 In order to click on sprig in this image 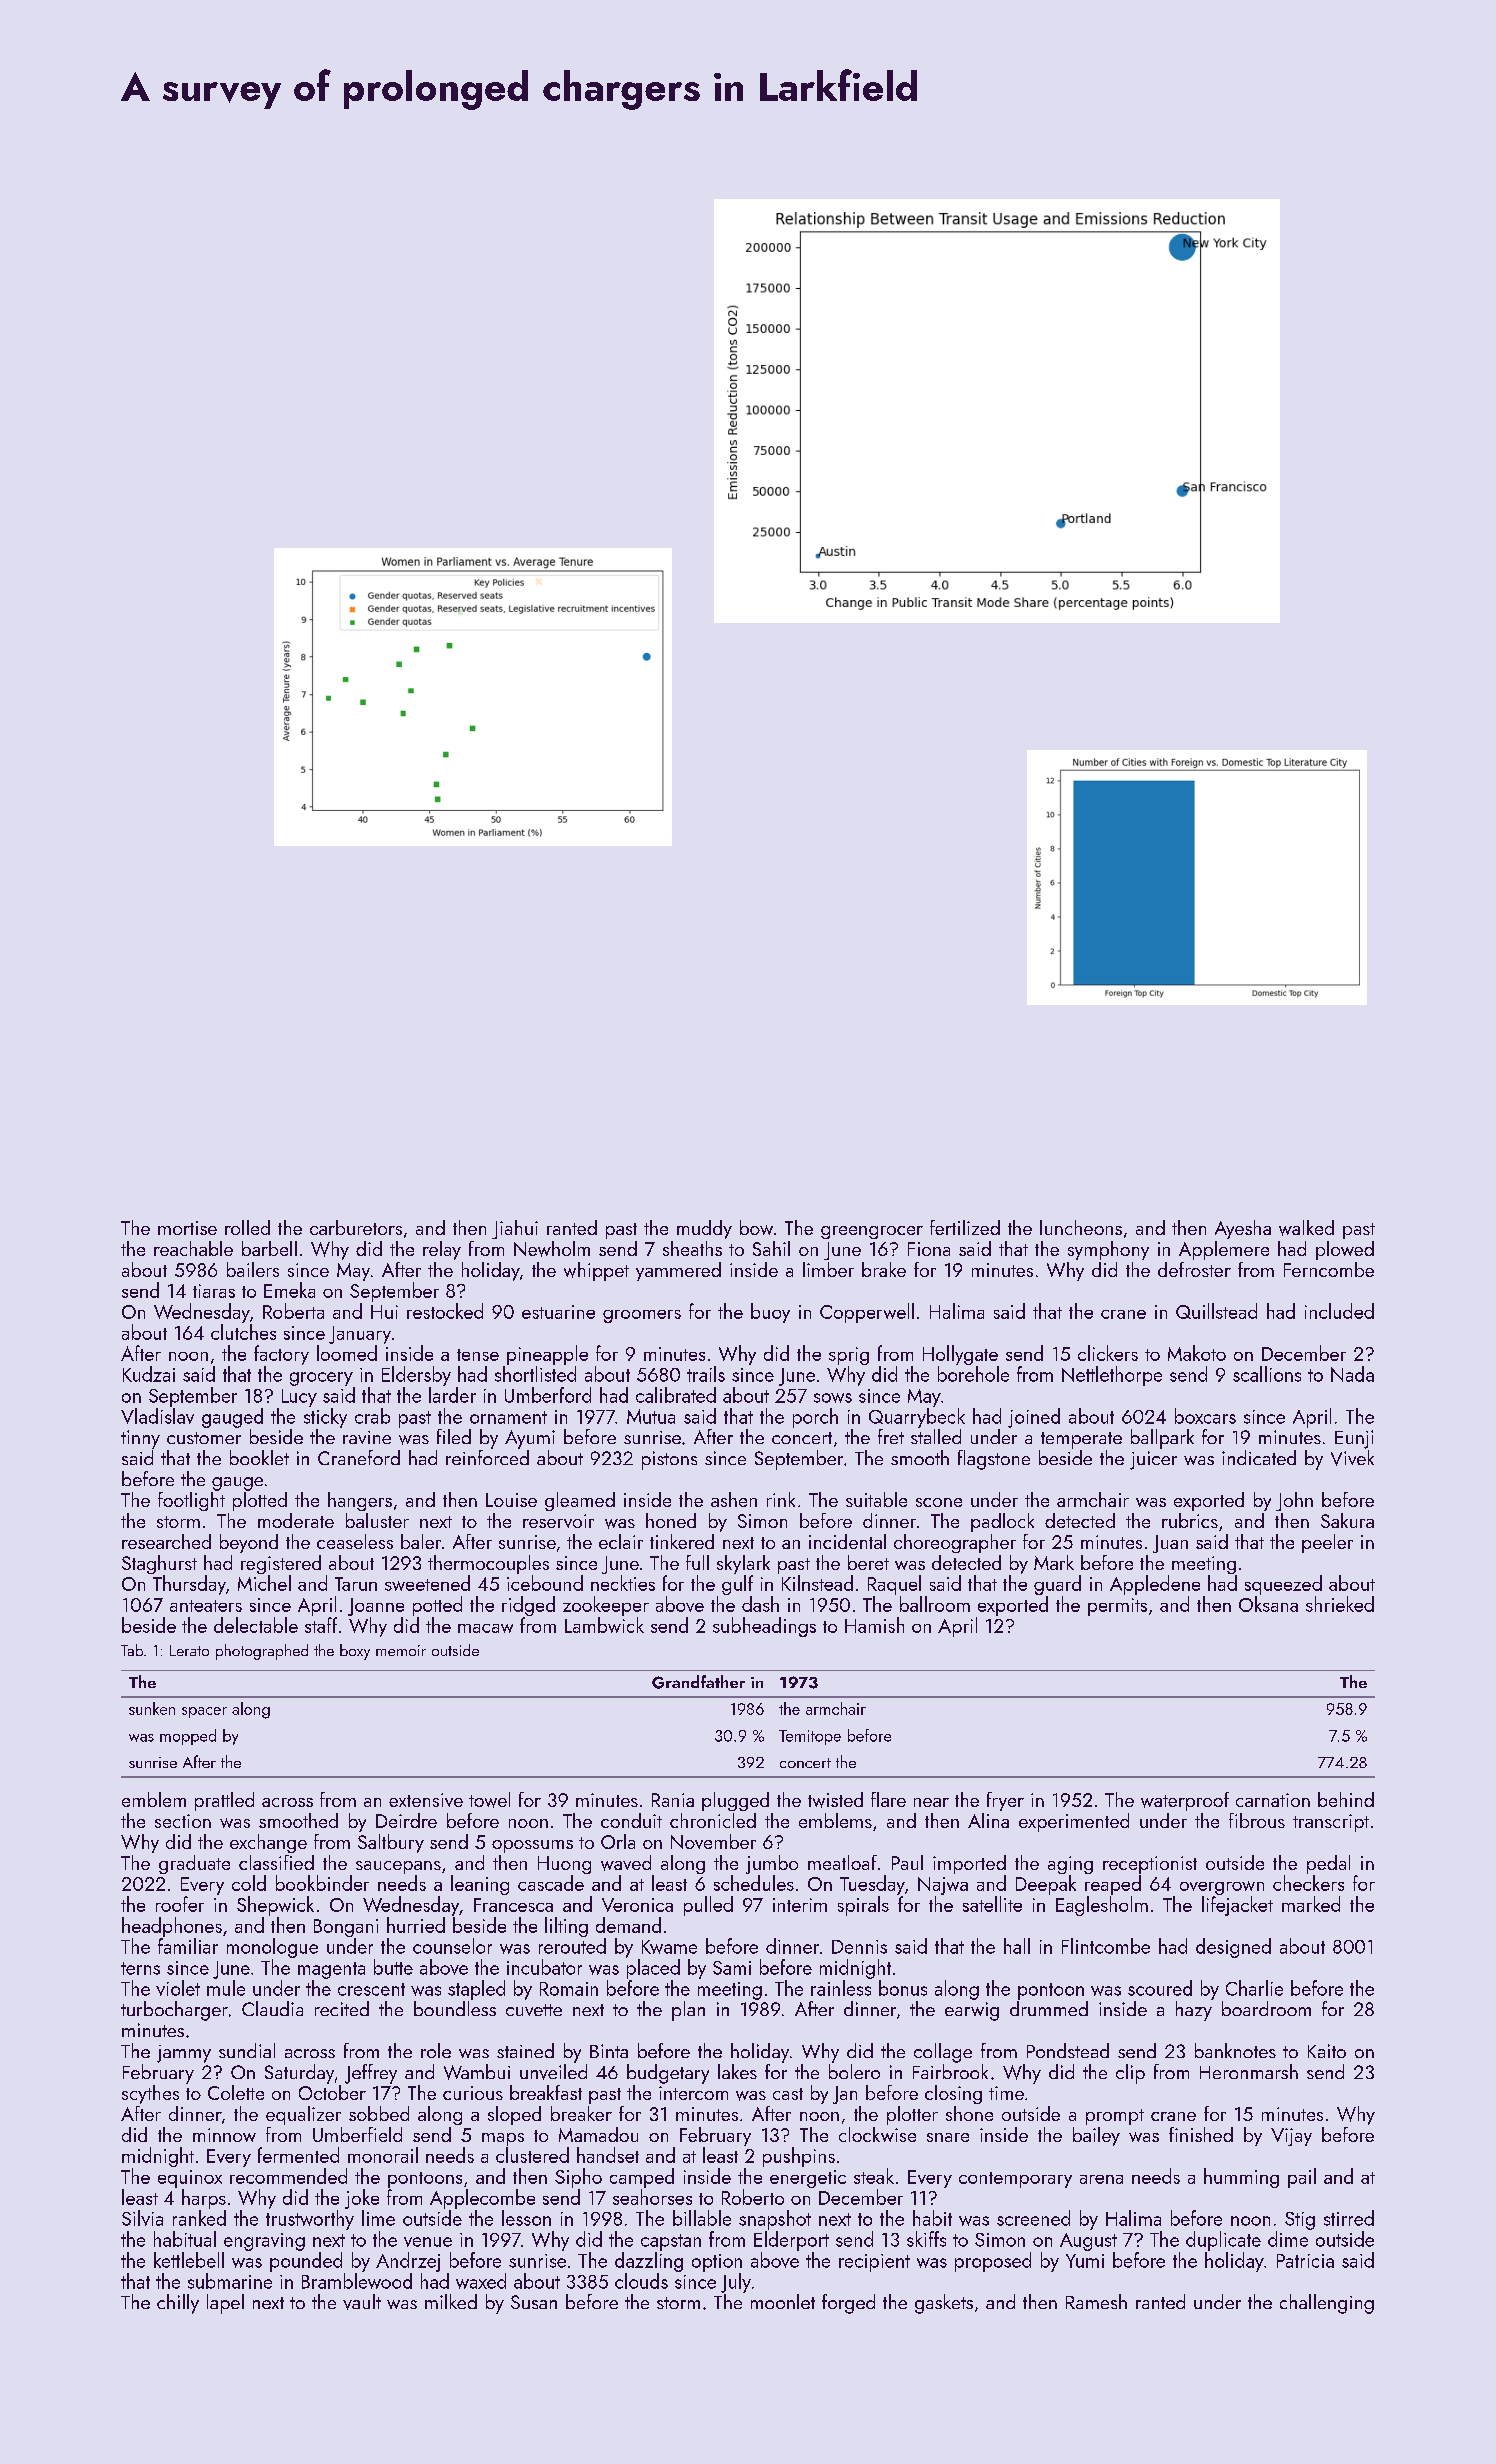, I will do `click(849, 1356)`.
